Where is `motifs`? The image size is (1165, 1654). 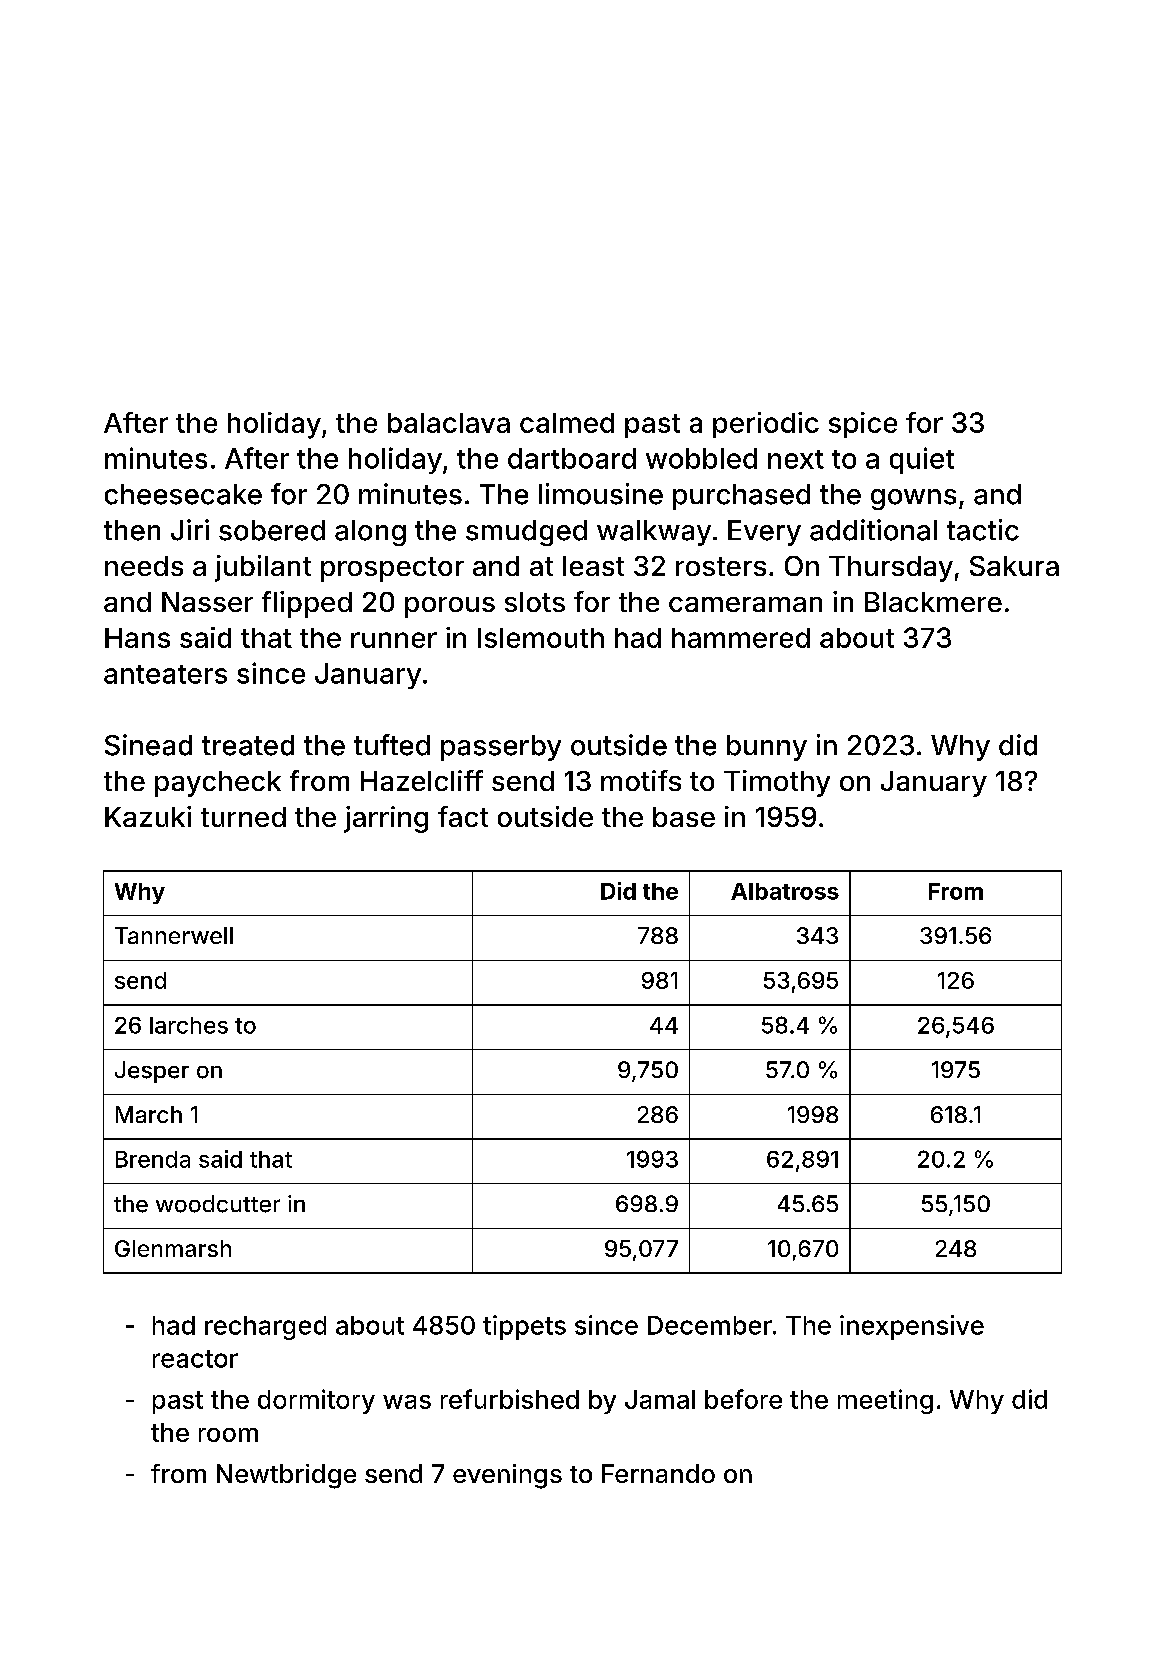 motifs is located at coordinates (641, 780).
